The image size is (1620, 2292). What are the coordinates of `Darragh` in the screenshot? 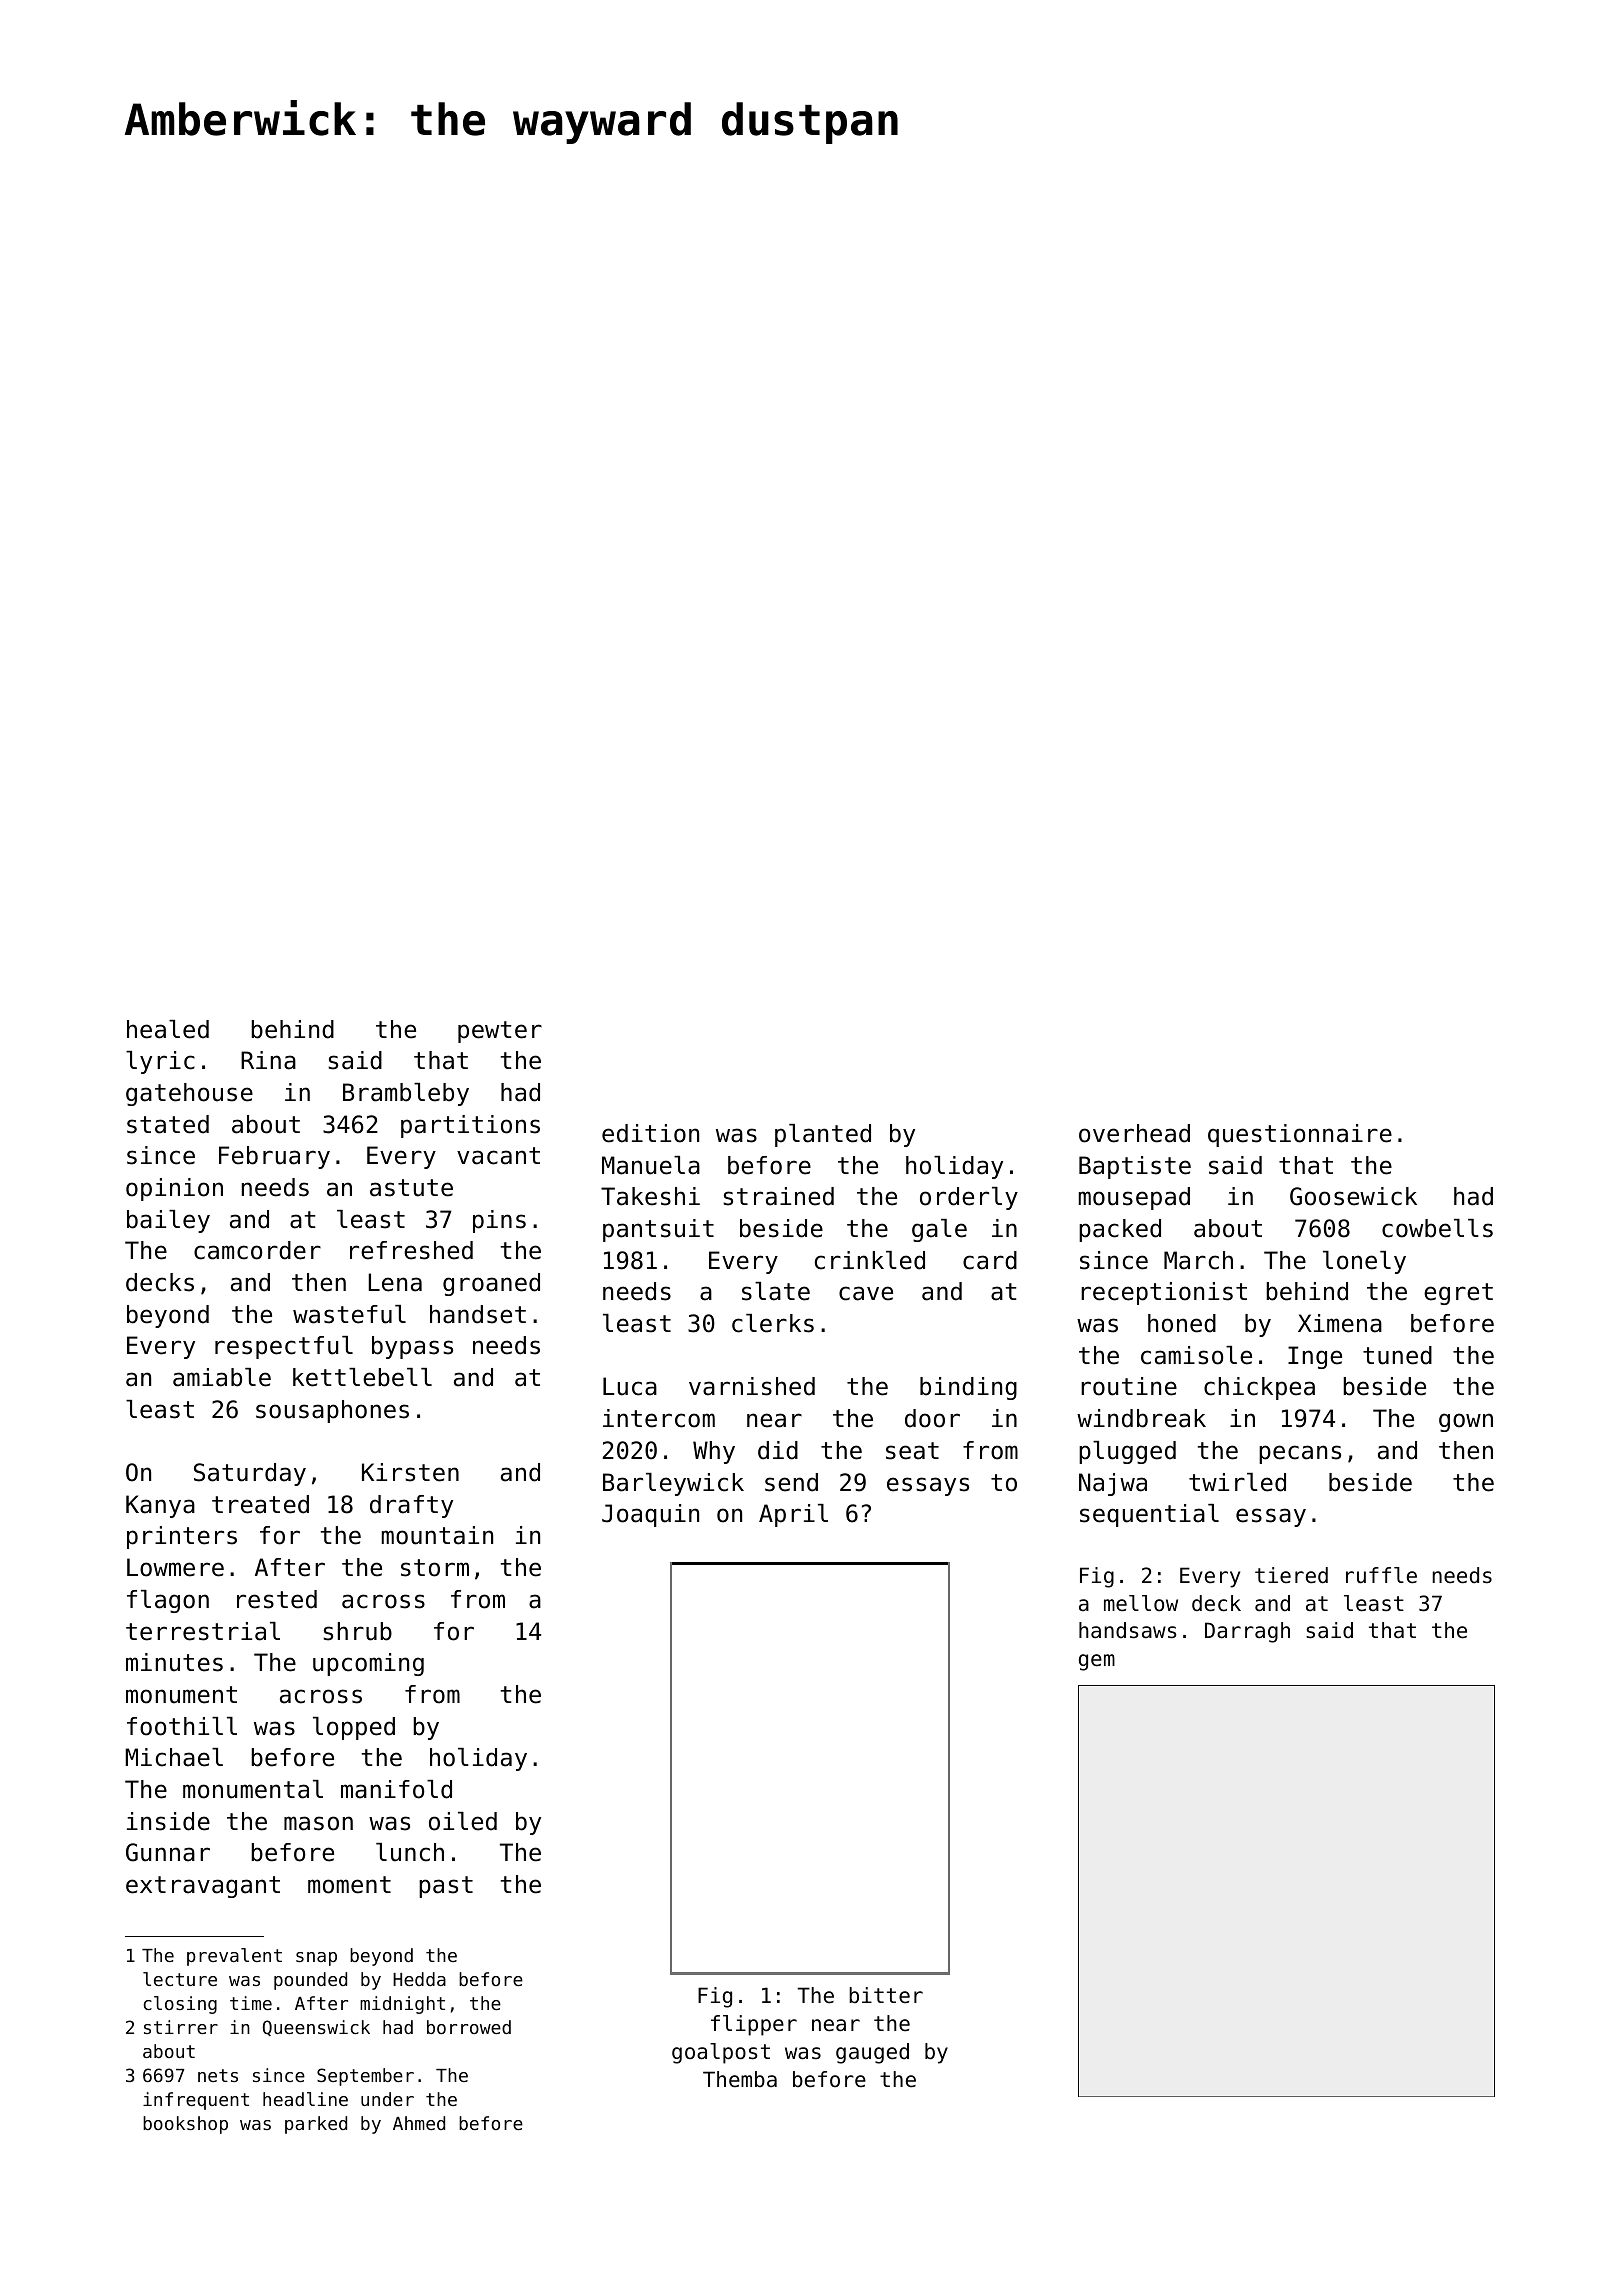 It's located at (1247, 1632).
